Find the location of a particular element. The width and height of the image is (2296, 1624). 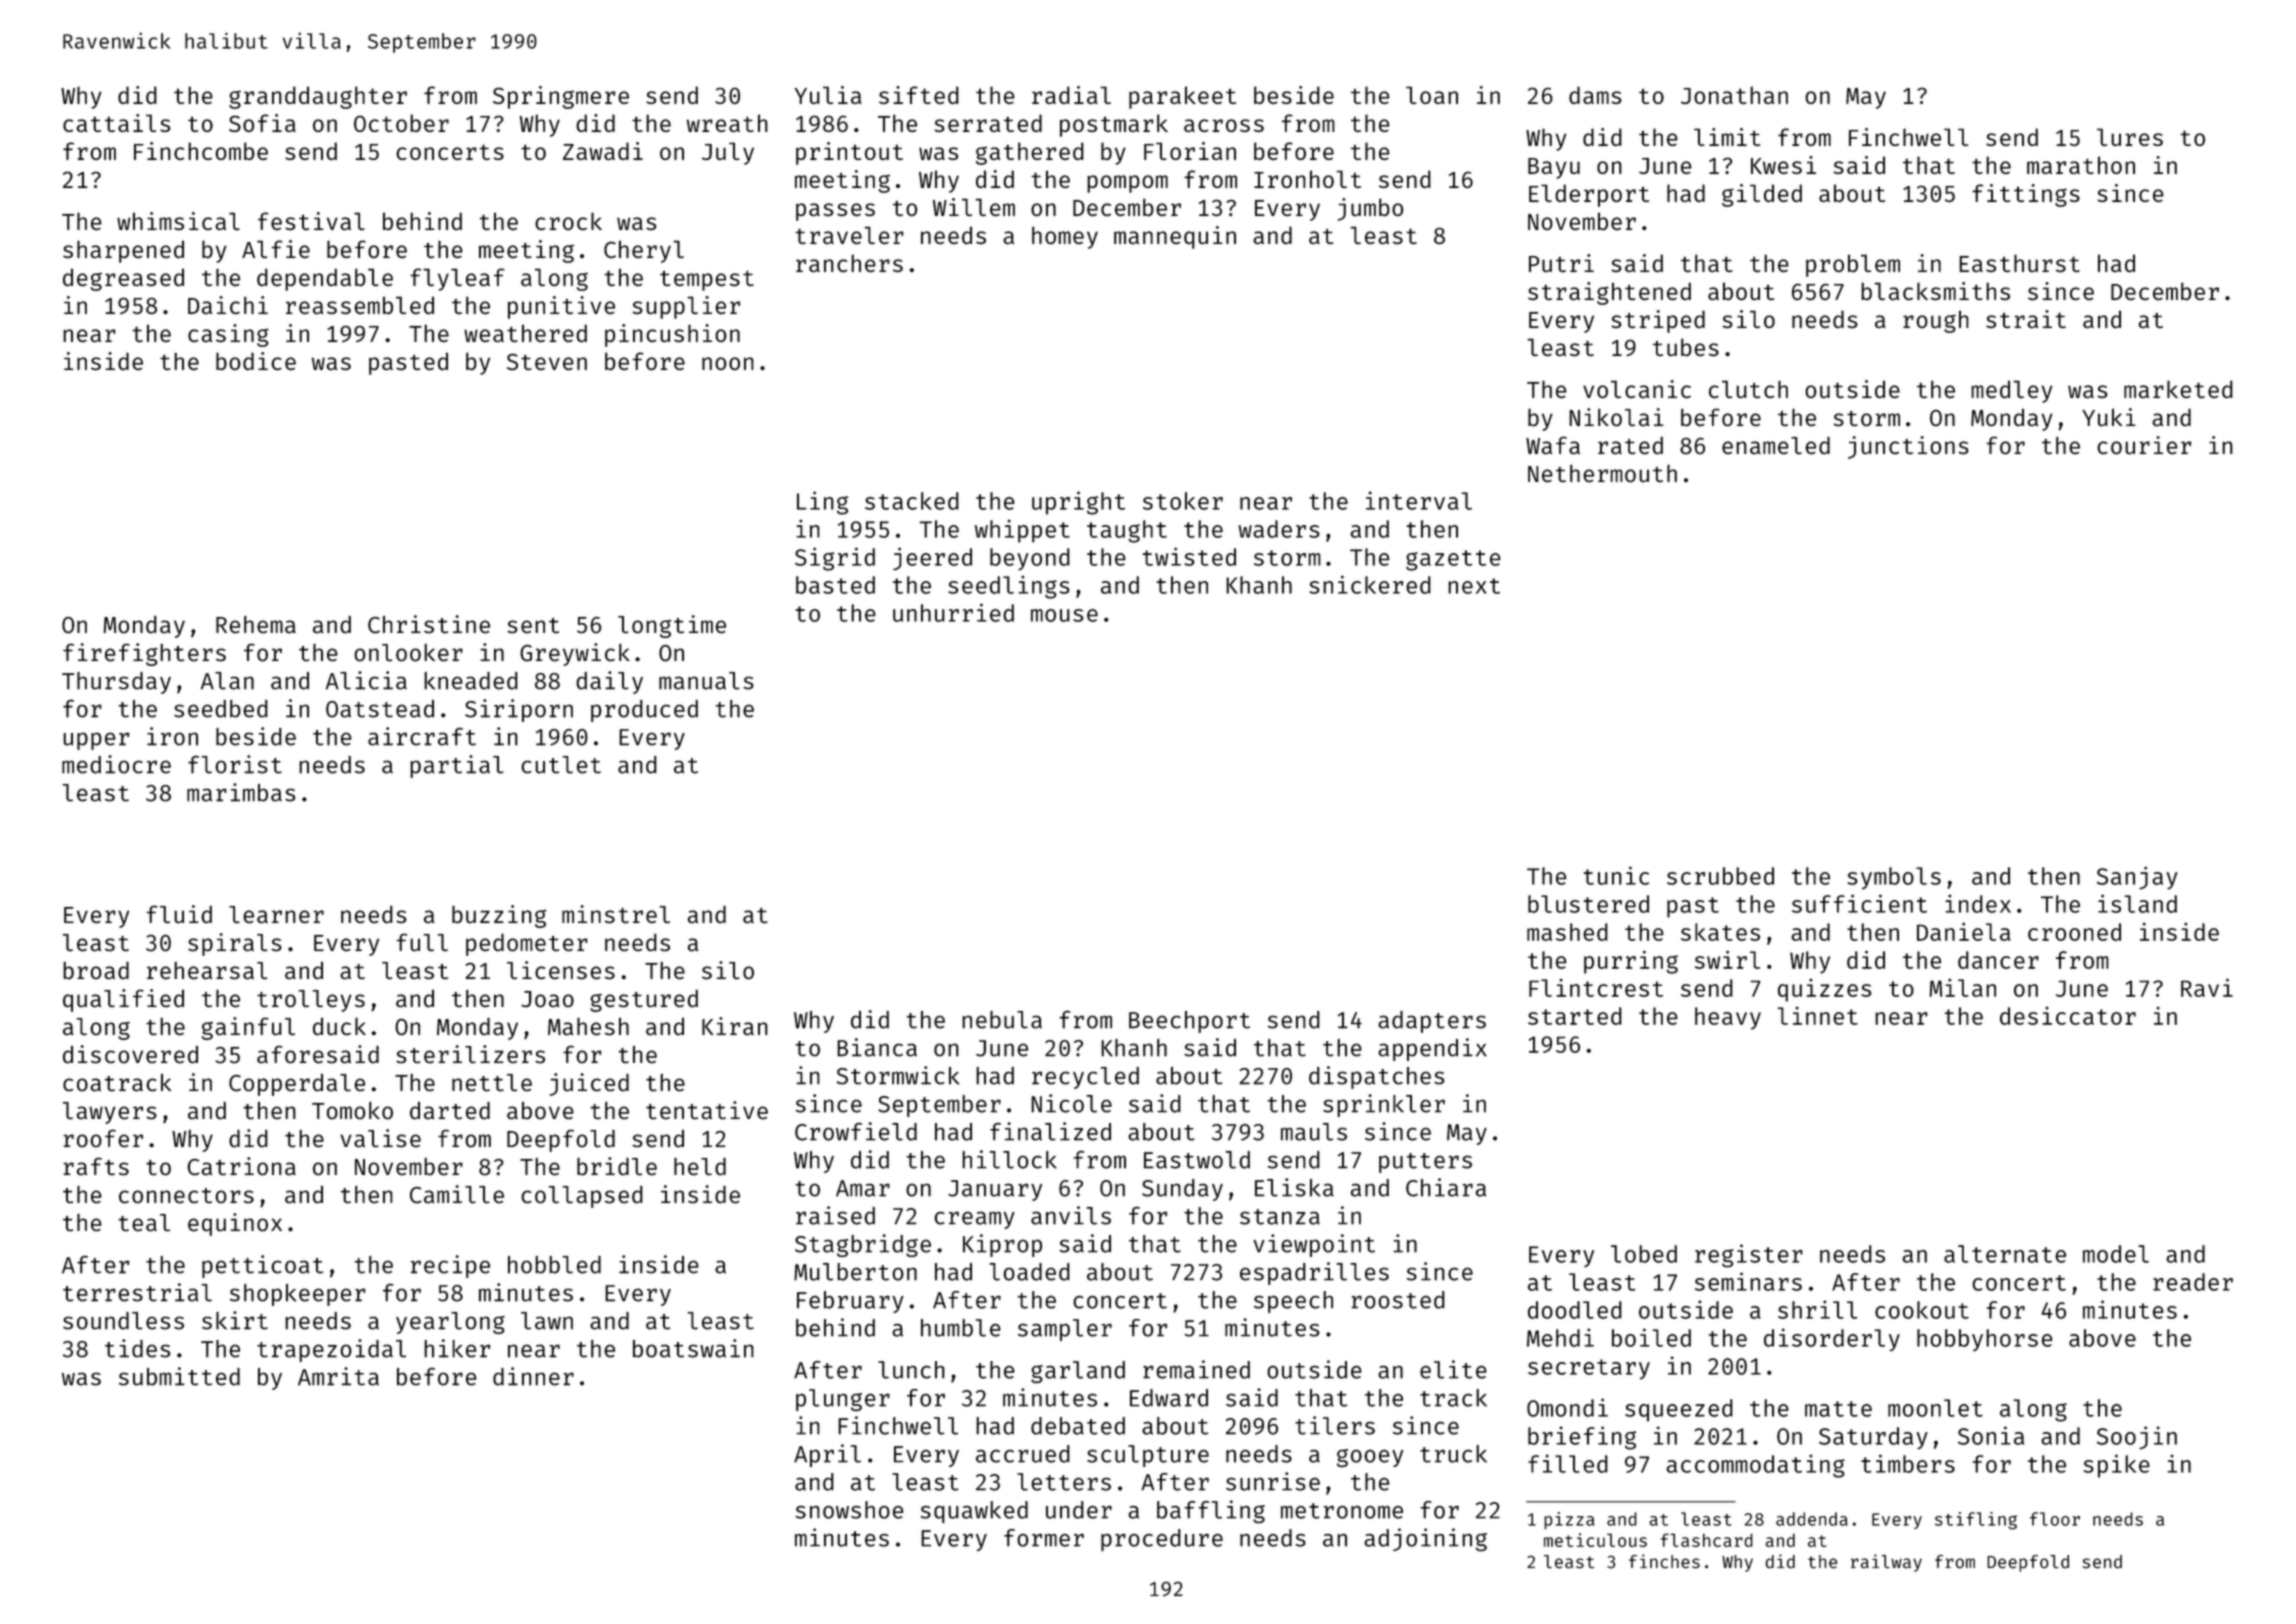

lunch is located at coordinates (911, 1370).
